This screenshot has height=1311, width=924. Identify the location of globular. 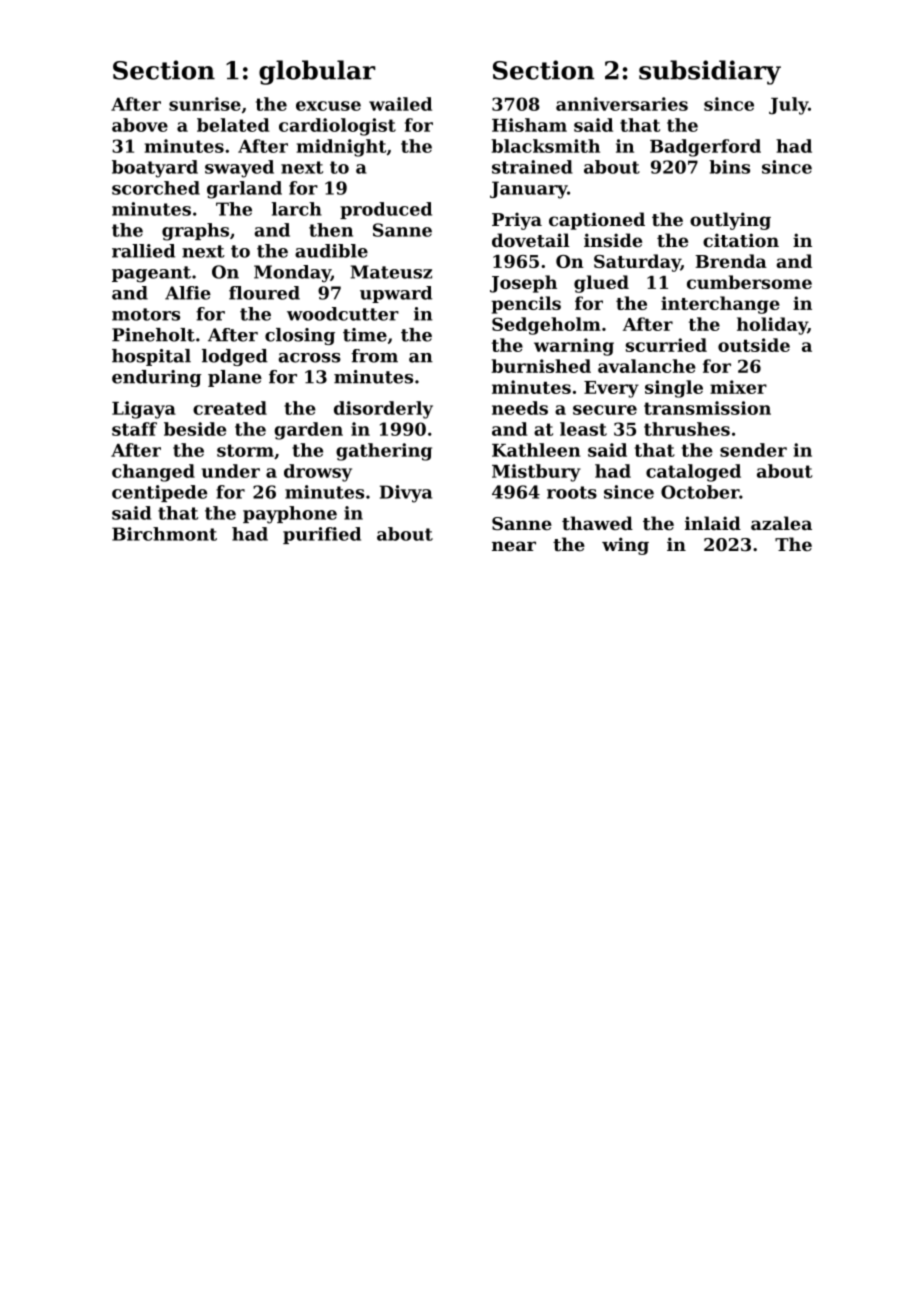
(317, 72).
